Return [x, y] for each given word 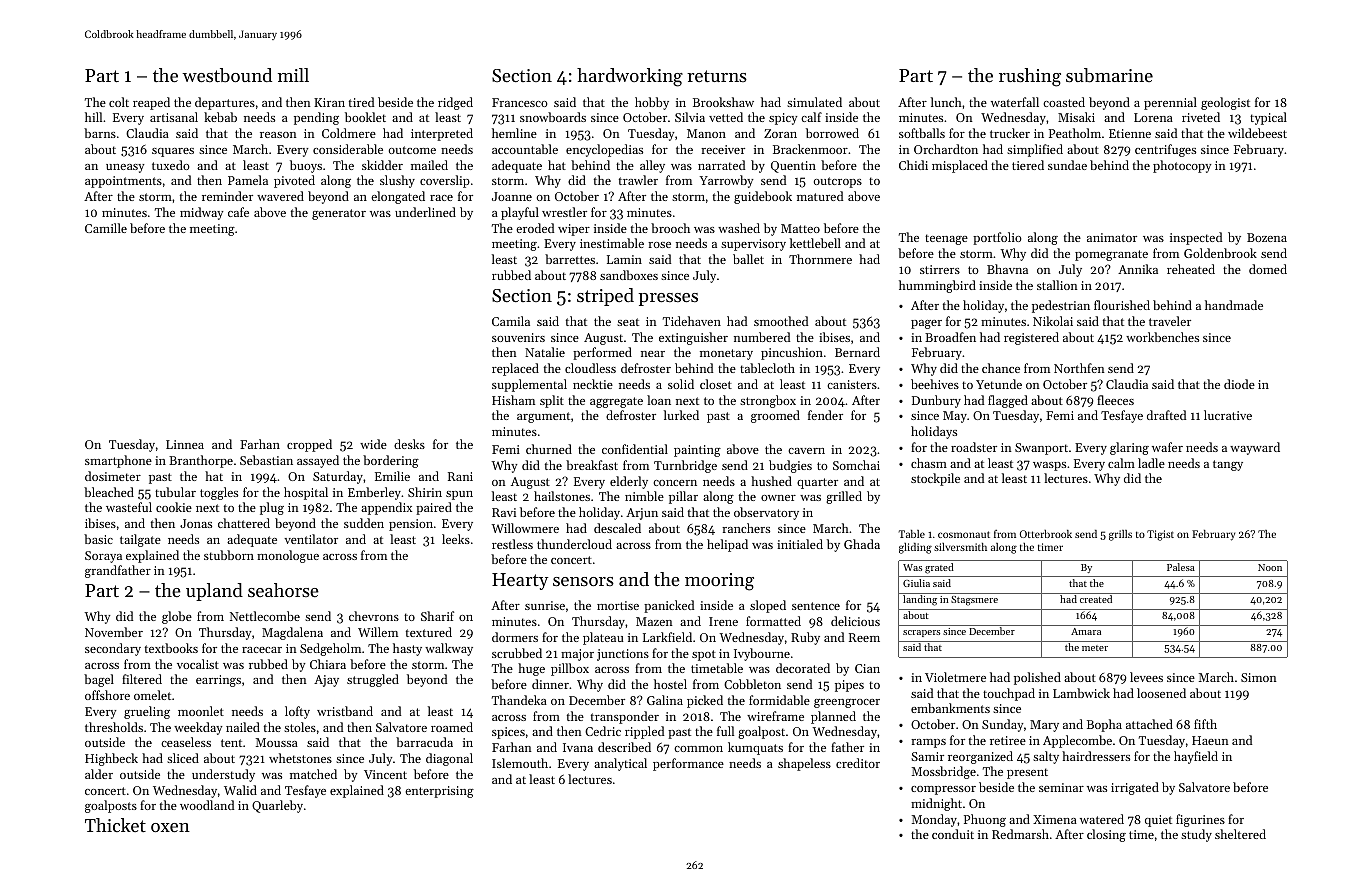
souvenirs [518, 337]
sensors [583, 581]
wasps [1049, 466]
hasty [407, 649]
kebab [220, 117]
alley [652, 166]
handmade [1234, 305]
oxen [170, 827]
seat [628, 322]
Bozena [1267, 237]
